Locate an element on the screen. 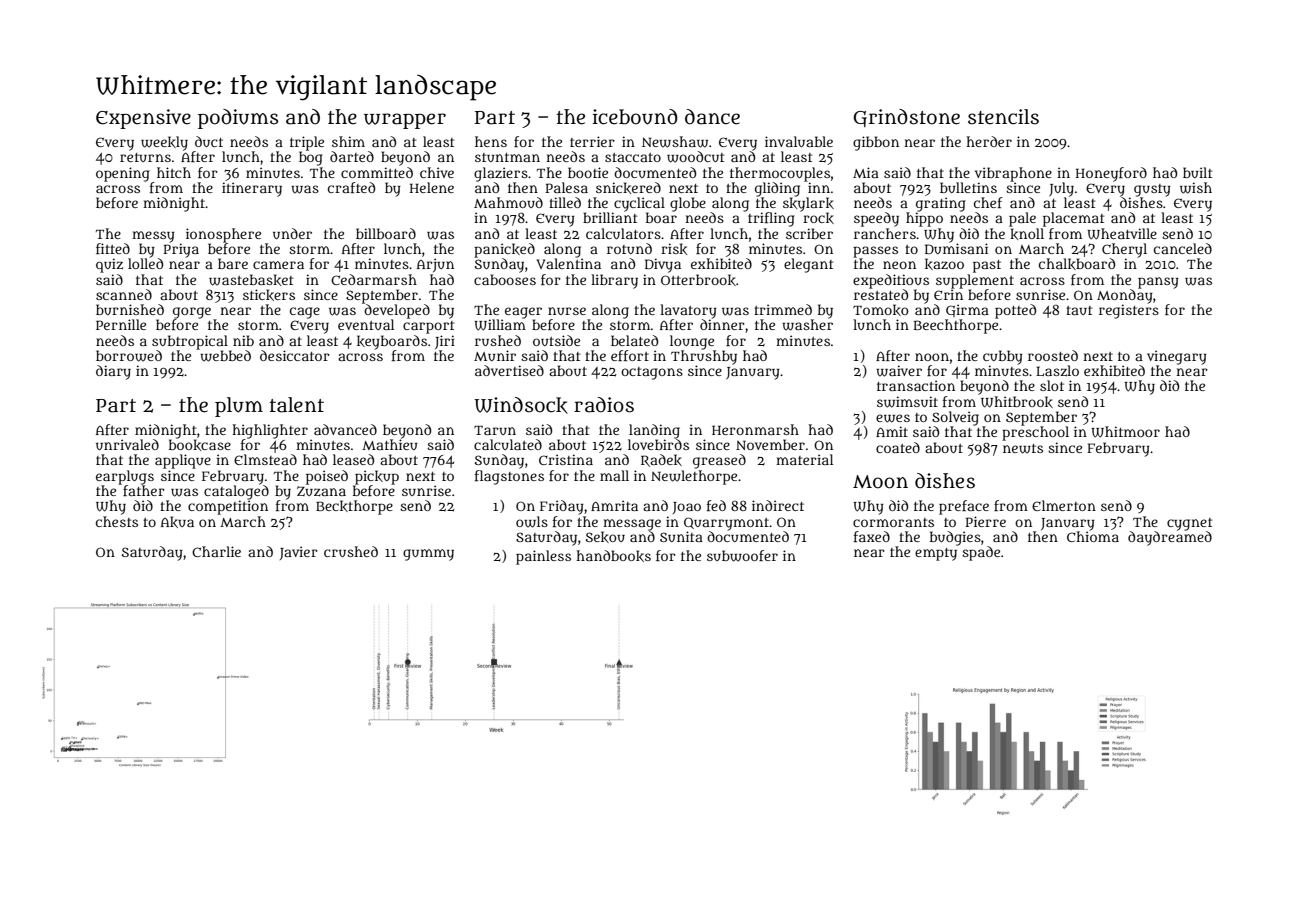 Image resolution: width=1308 pixels, height=924 pixels. invaluable is located at coordinates (799, 141).
